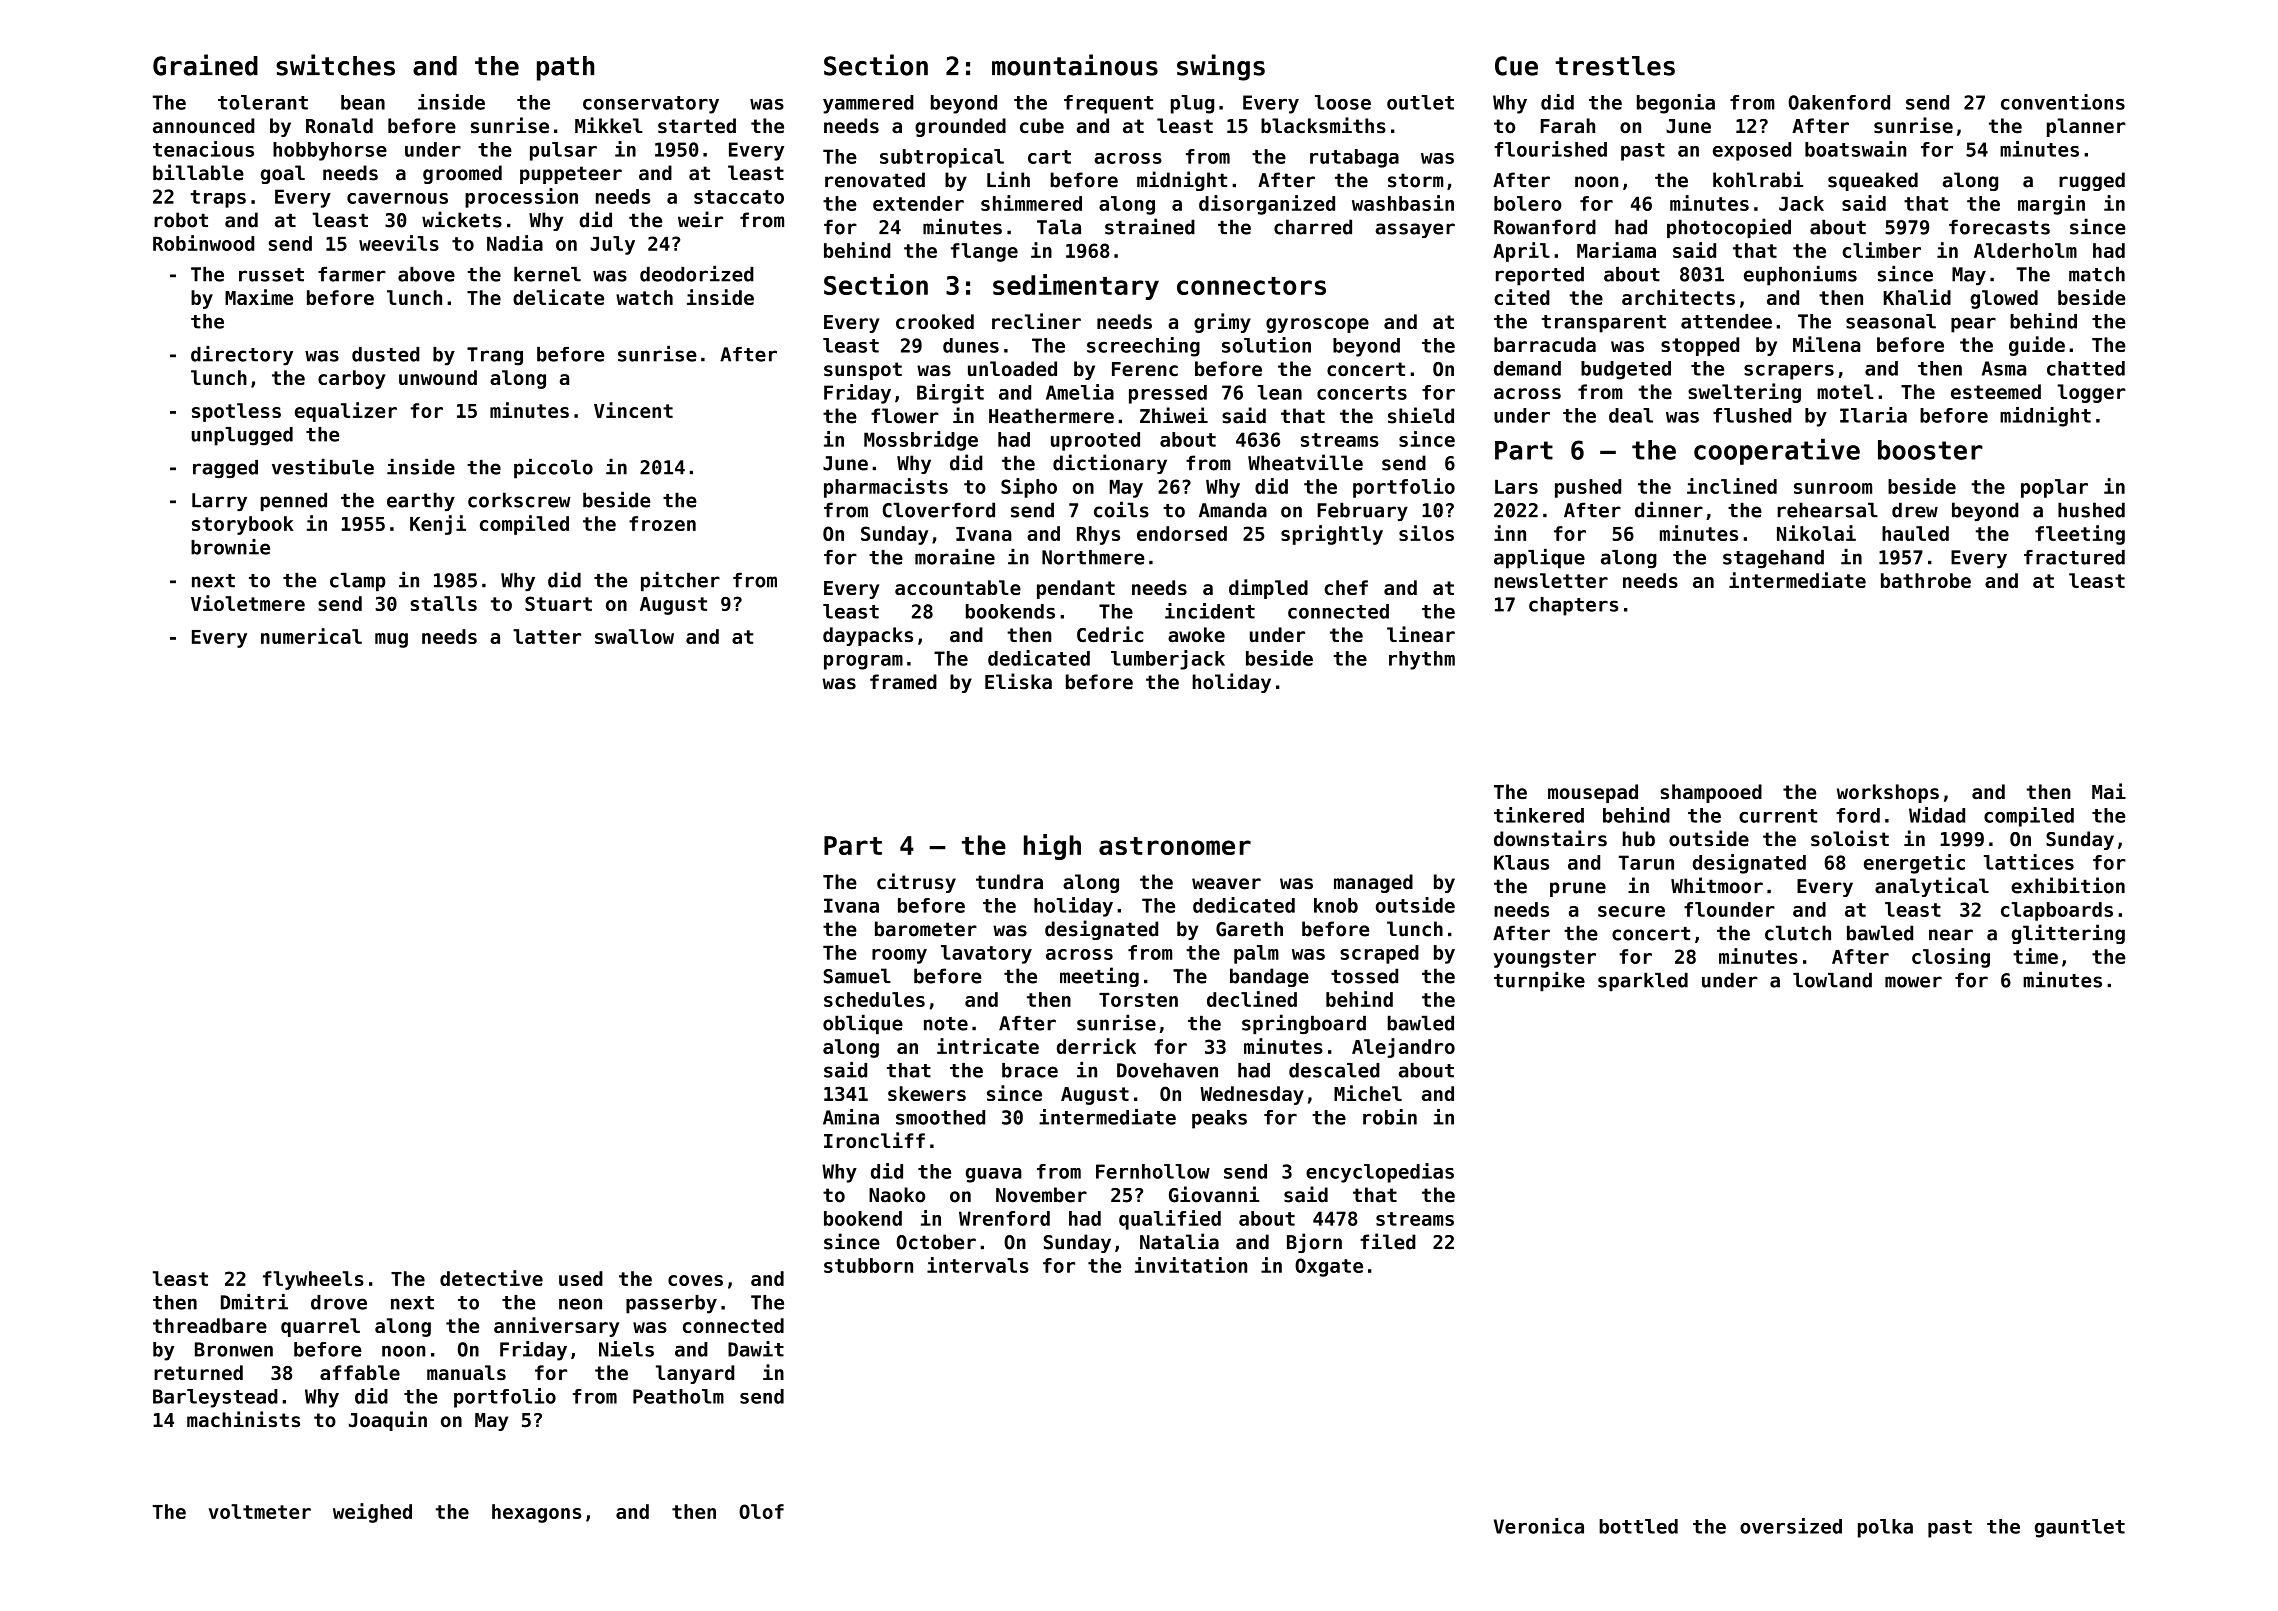 Image resolution: width=2278 pixels, height=1611 pixels. Describe the element at coordinates (536, 1513) in the document. I see `hexagons` at that location.
